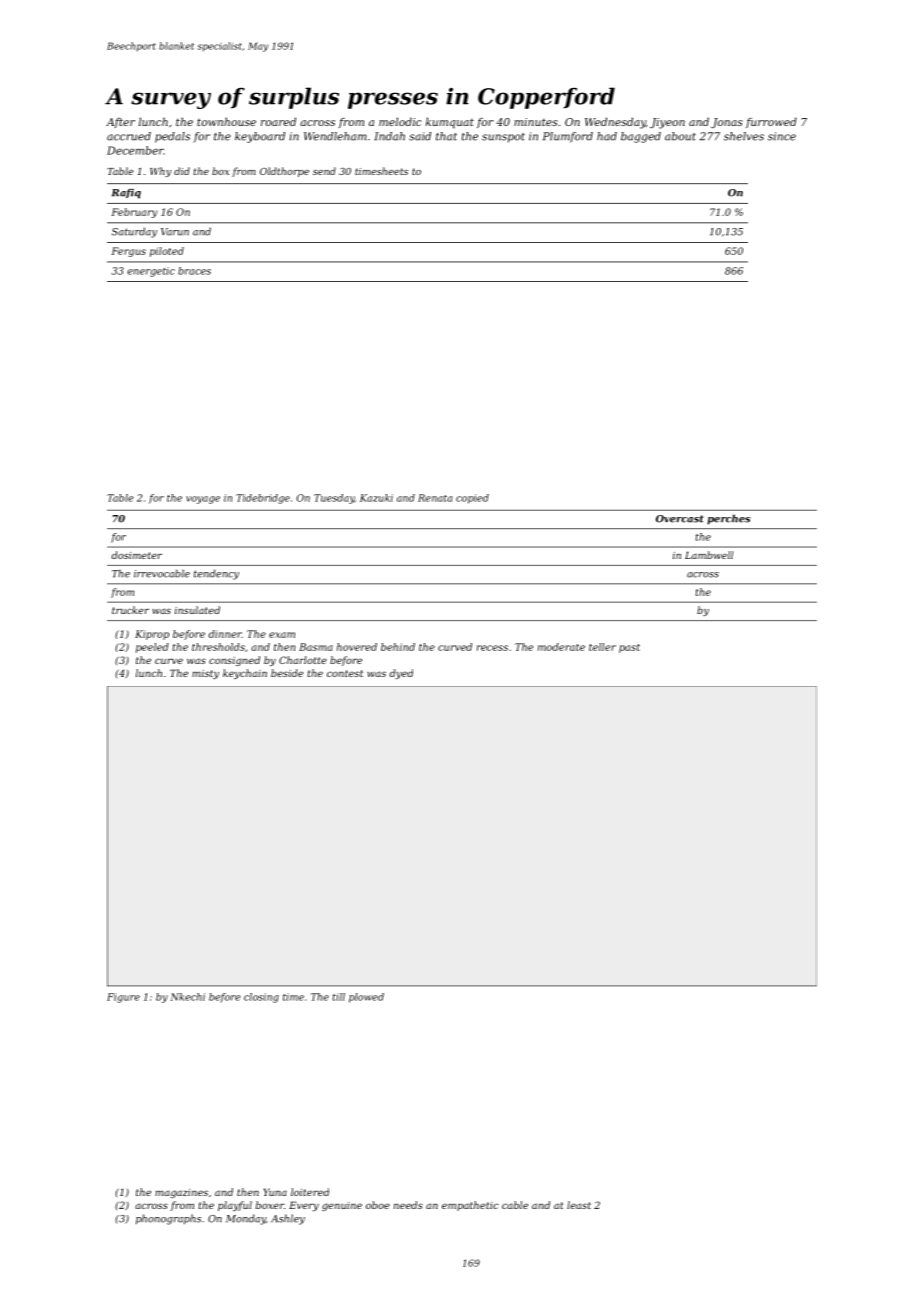 This screenshot has width=924, height=1308. Describe the element at coordinates (728, 519) in the screenshot. I see `perches` at that location.
